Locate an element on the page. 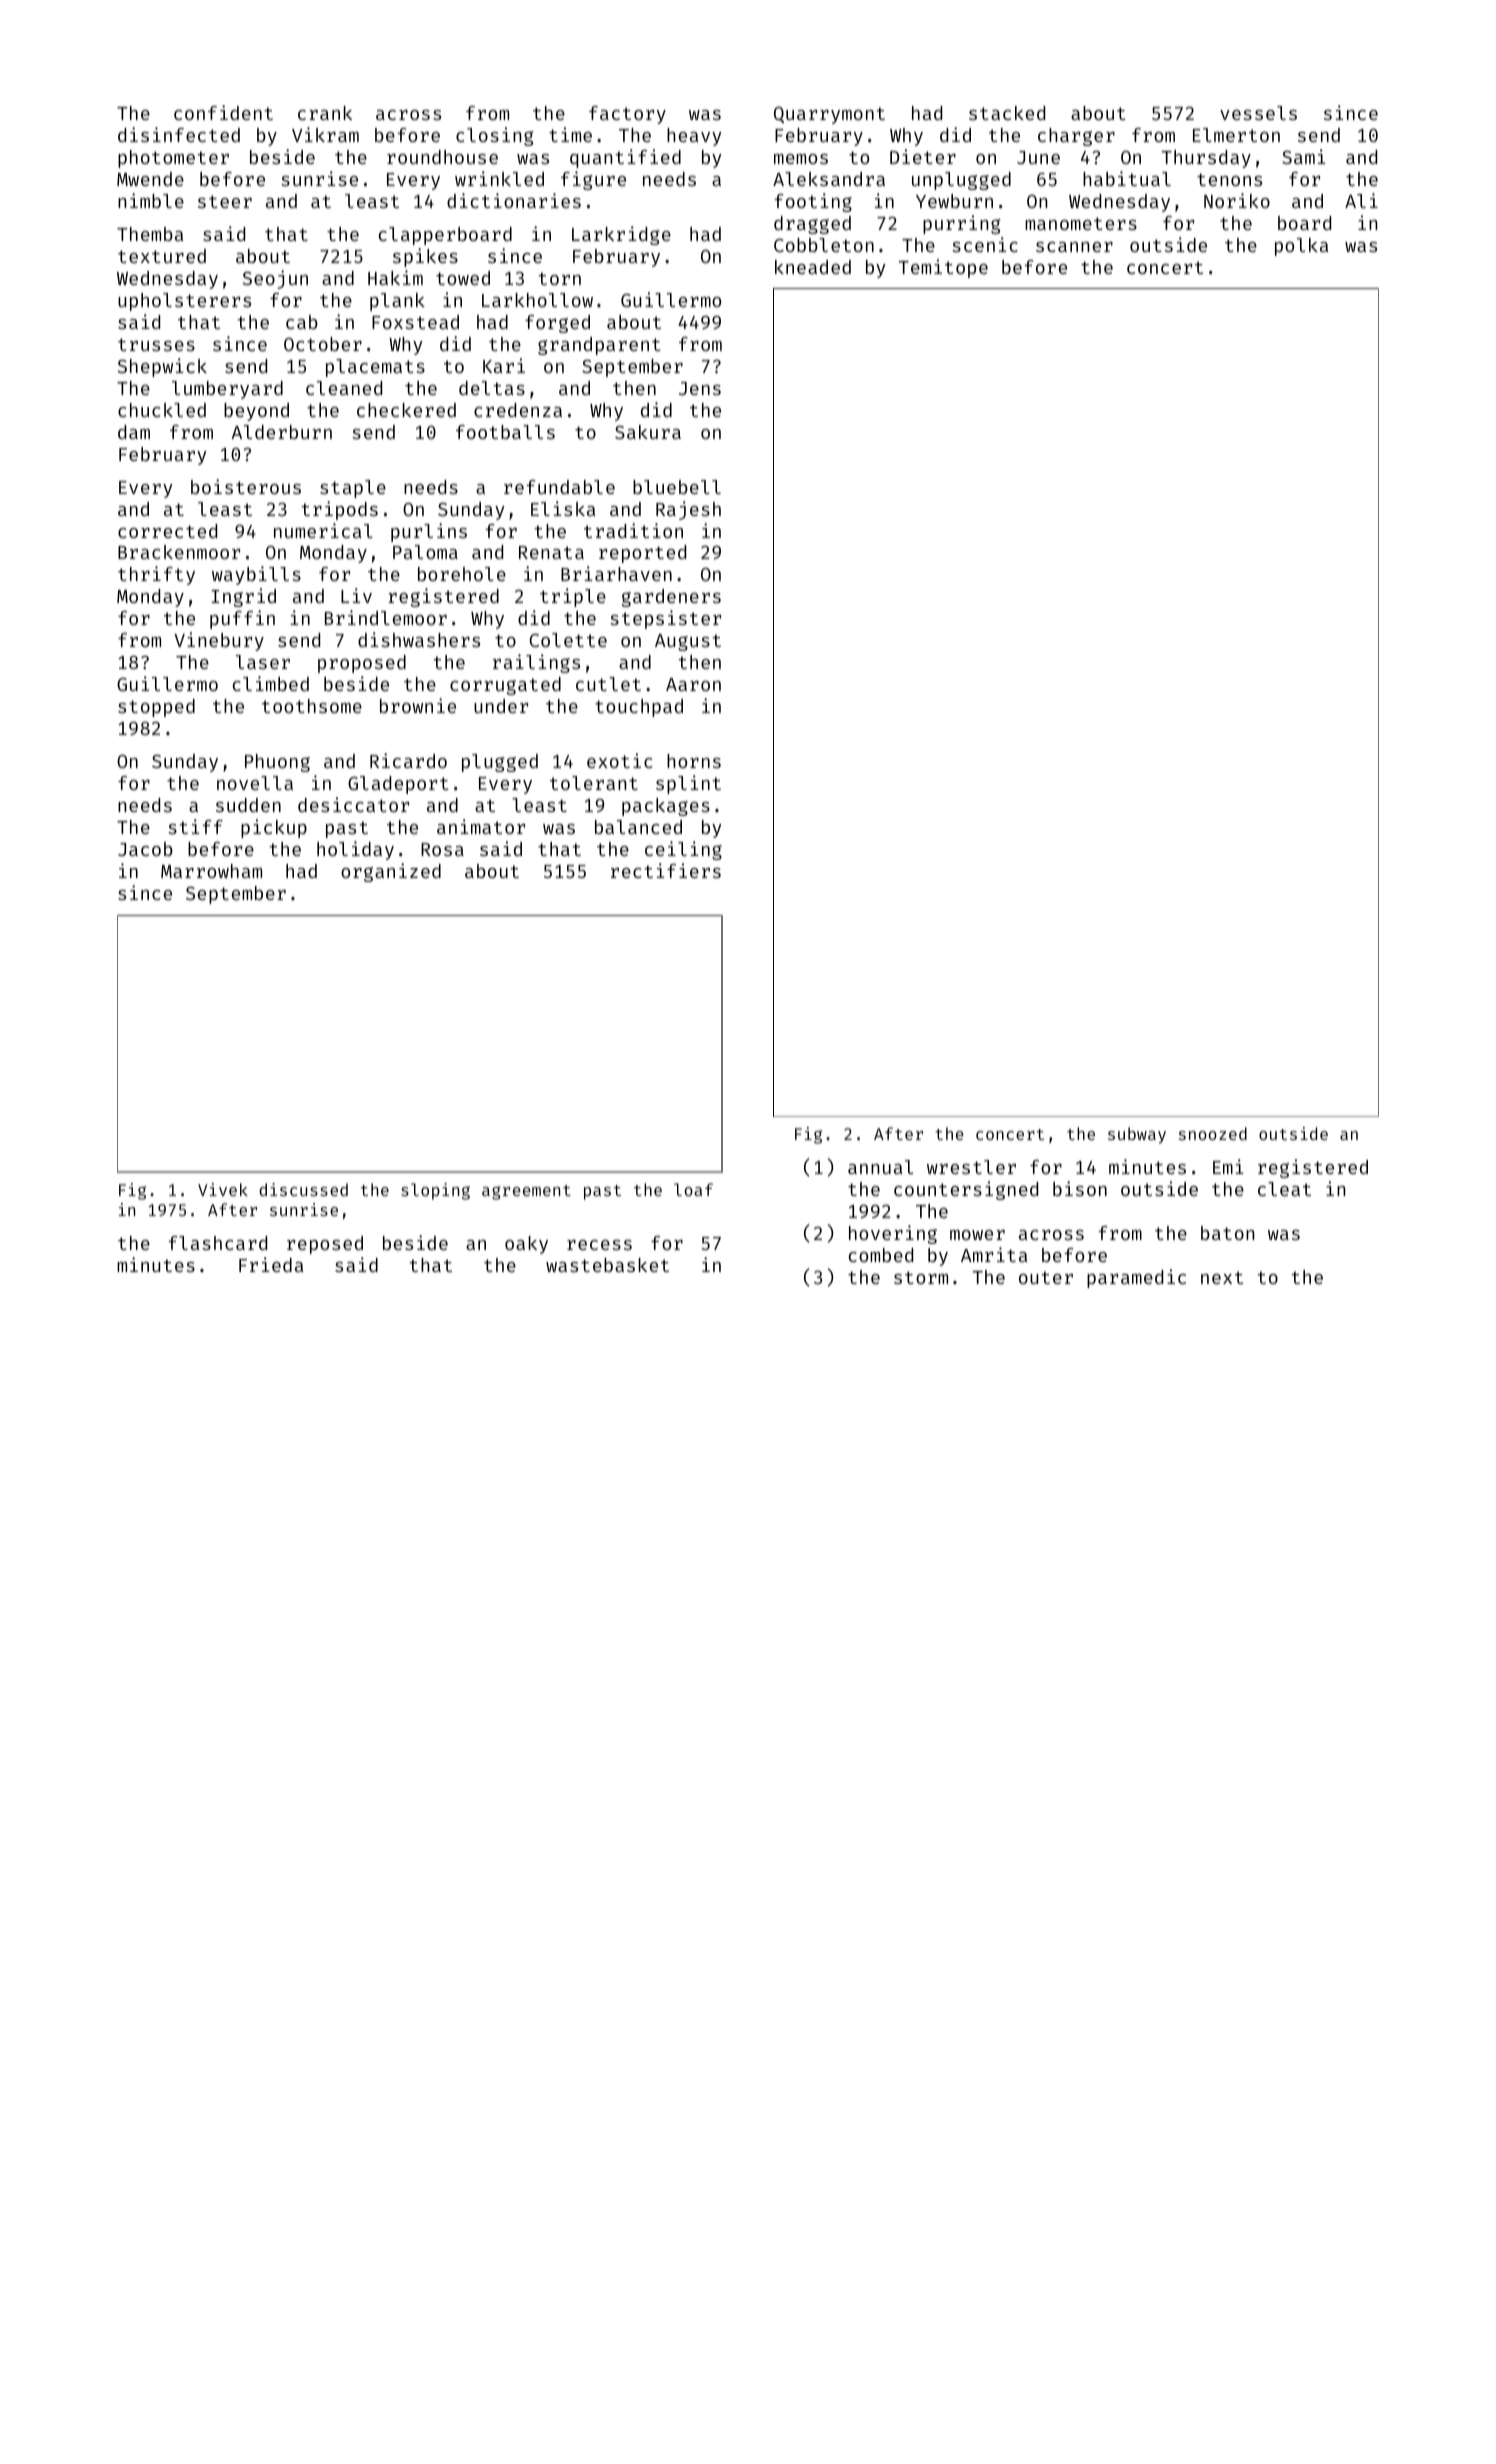 The height and width of the image is (2464, 1496). rectifiers is located at coordinates (666, 870).
